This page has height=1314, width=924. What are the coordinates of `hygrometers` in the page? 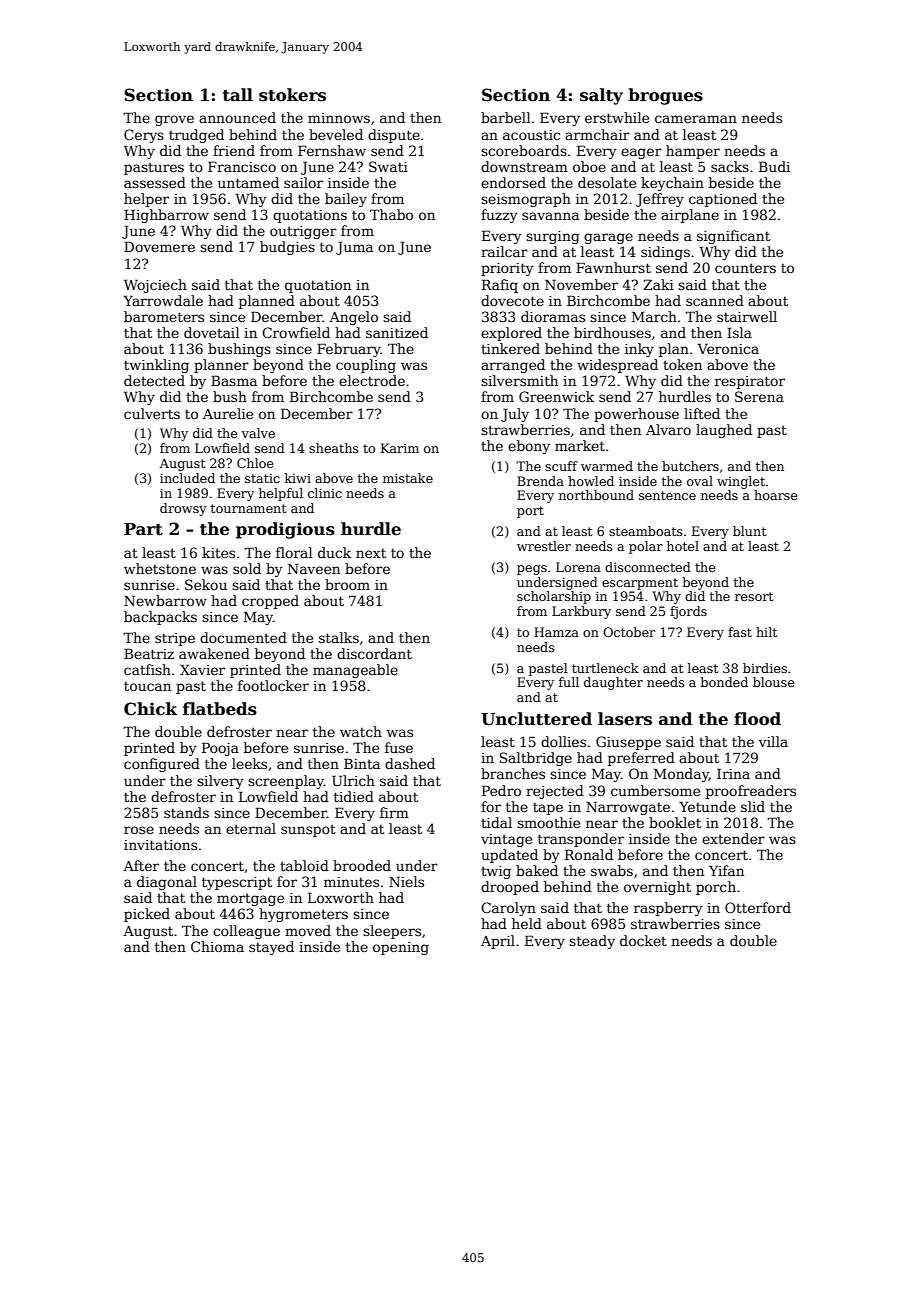 It's located at (303, 915).
